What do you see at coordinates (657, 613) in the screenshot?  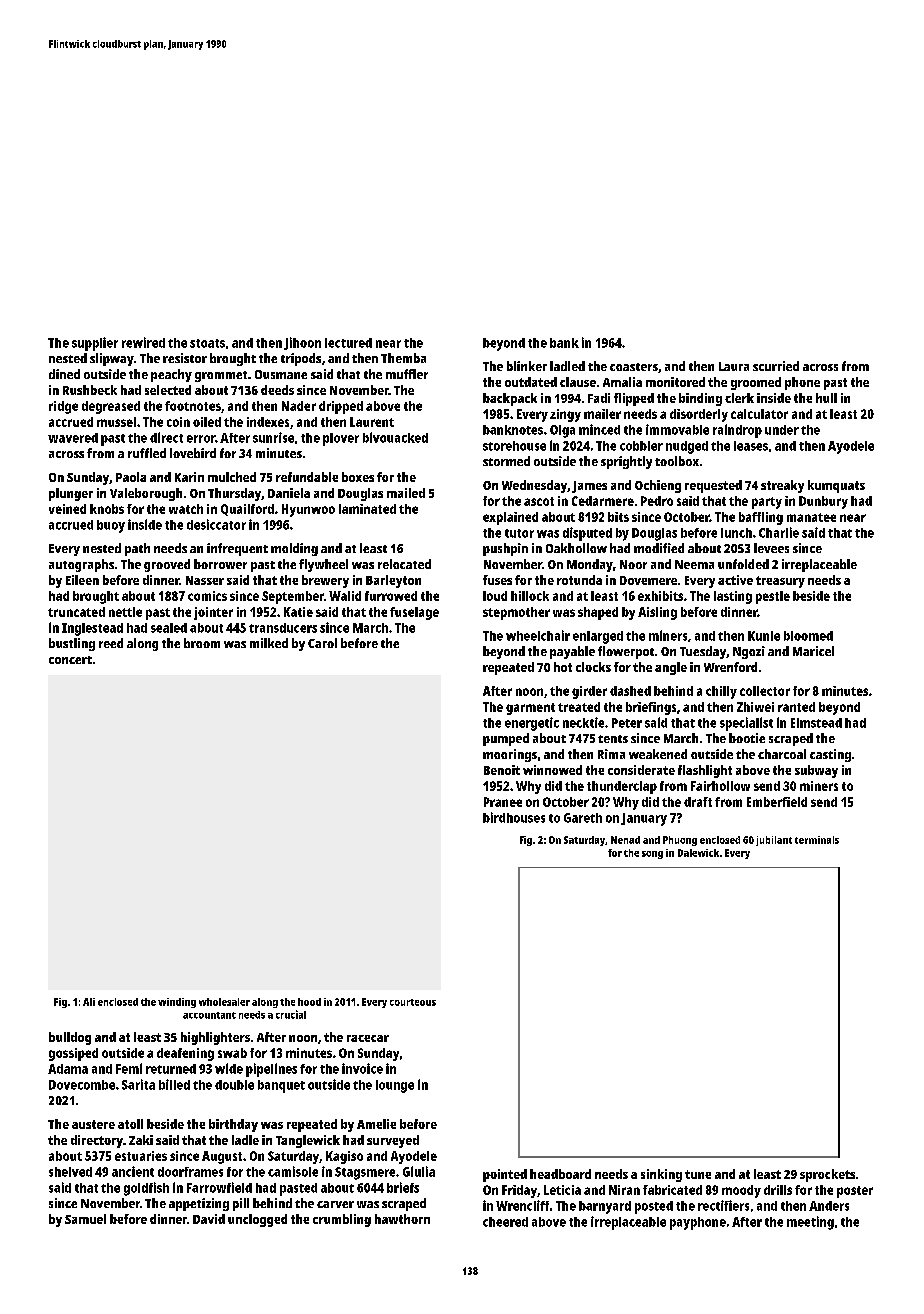 I see `Aisling` at bounding box center [657, 613].
